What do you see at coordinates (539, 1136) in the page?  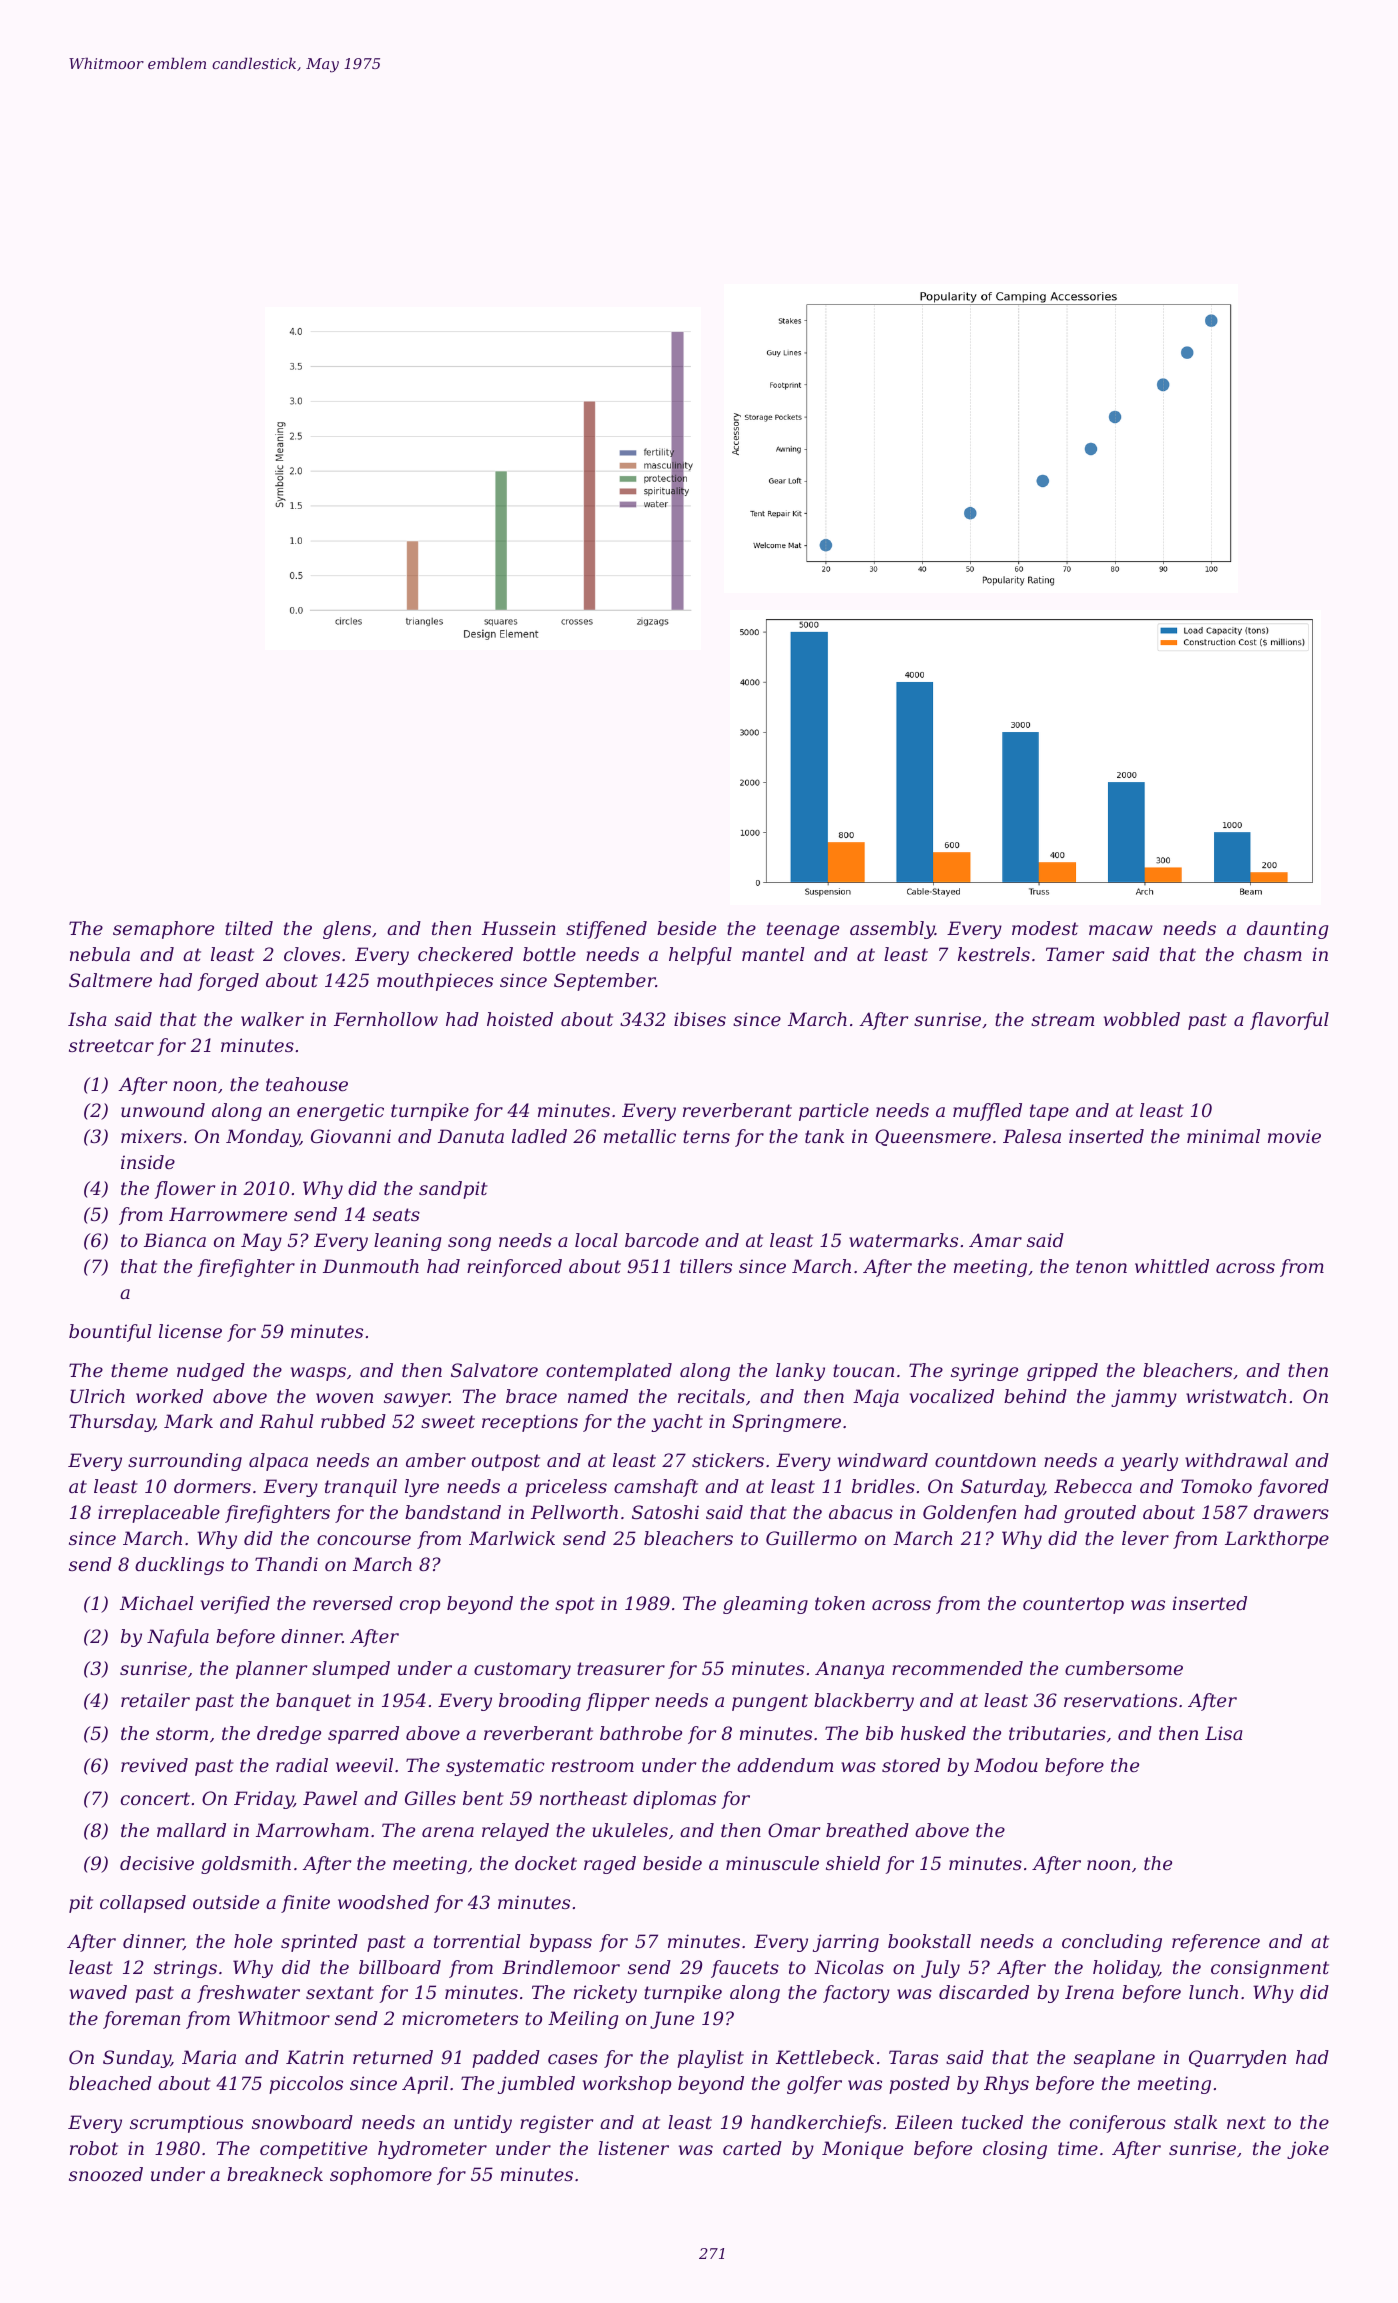 I see `ladled` at bounding box center [539, 1136].
